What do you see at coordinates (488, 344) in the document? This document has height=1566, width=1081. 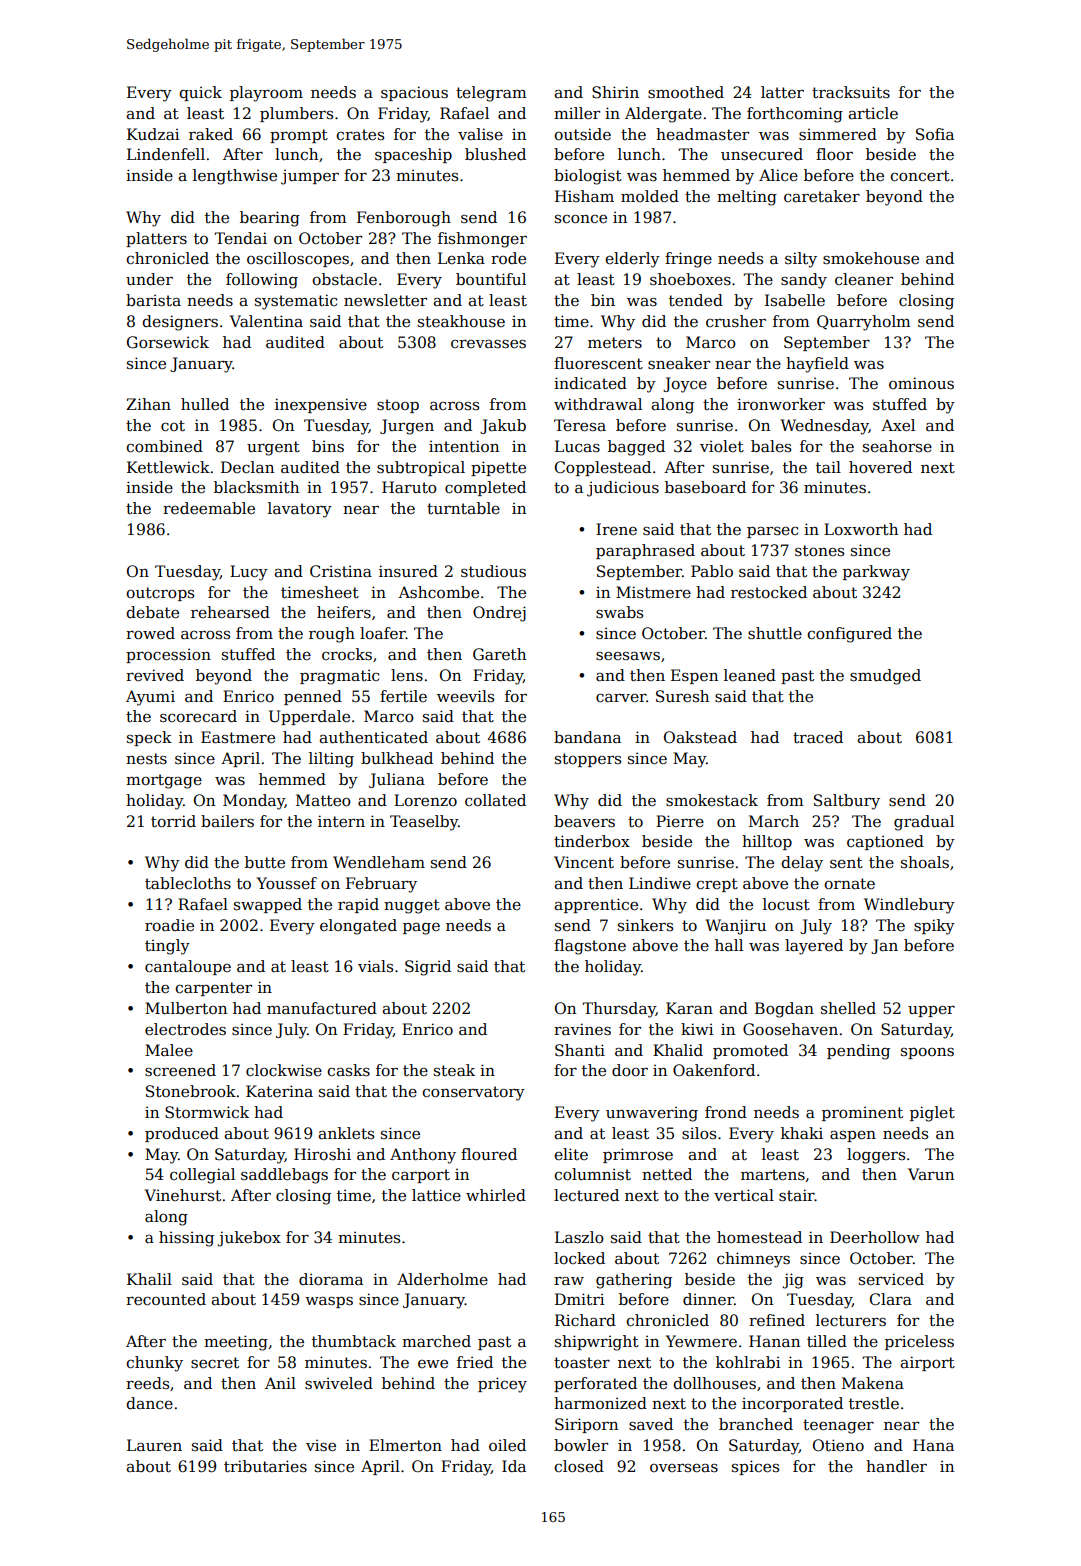 I see `crevasses` at bounding box center [488, 344].
